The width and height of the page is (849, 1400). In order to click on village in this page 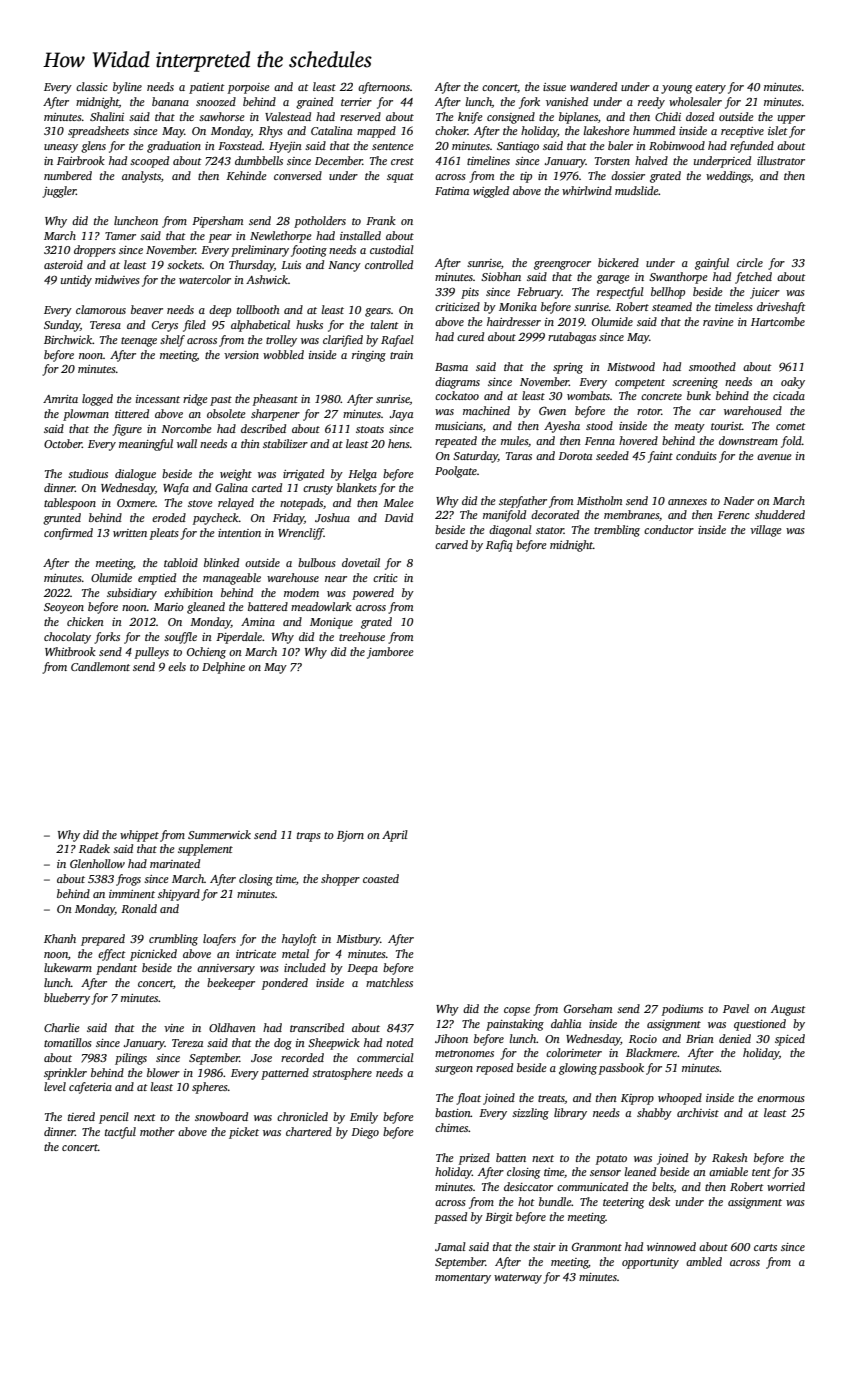, I will do `click(766, 531)`.
